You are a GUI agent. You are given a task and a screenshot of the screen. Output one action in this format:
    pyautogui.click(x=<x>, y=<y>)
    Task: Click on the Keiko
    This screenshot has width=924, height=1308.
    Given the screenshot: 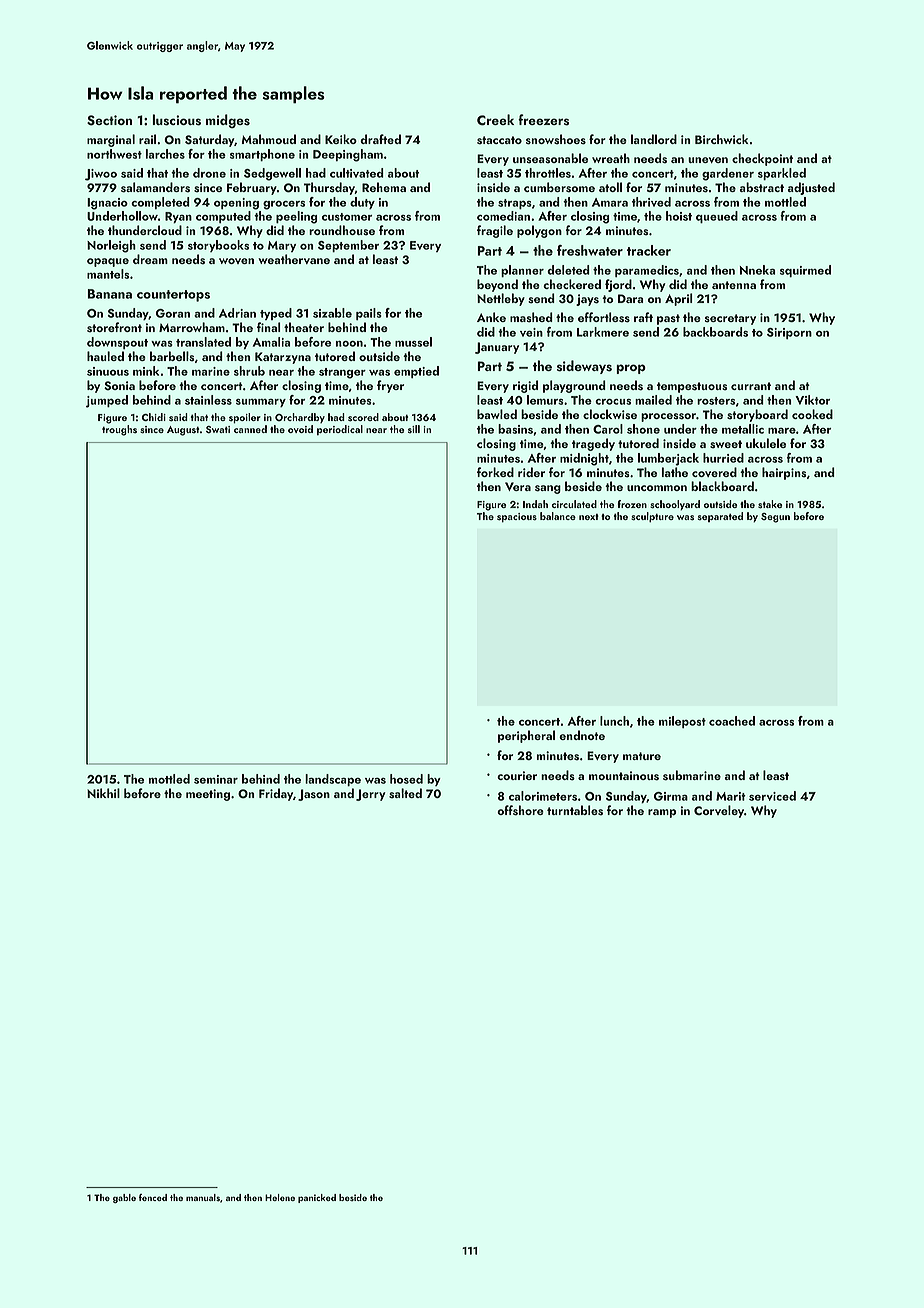 What is the action you would take?
    pyautogui.click(x=341, y=139)
